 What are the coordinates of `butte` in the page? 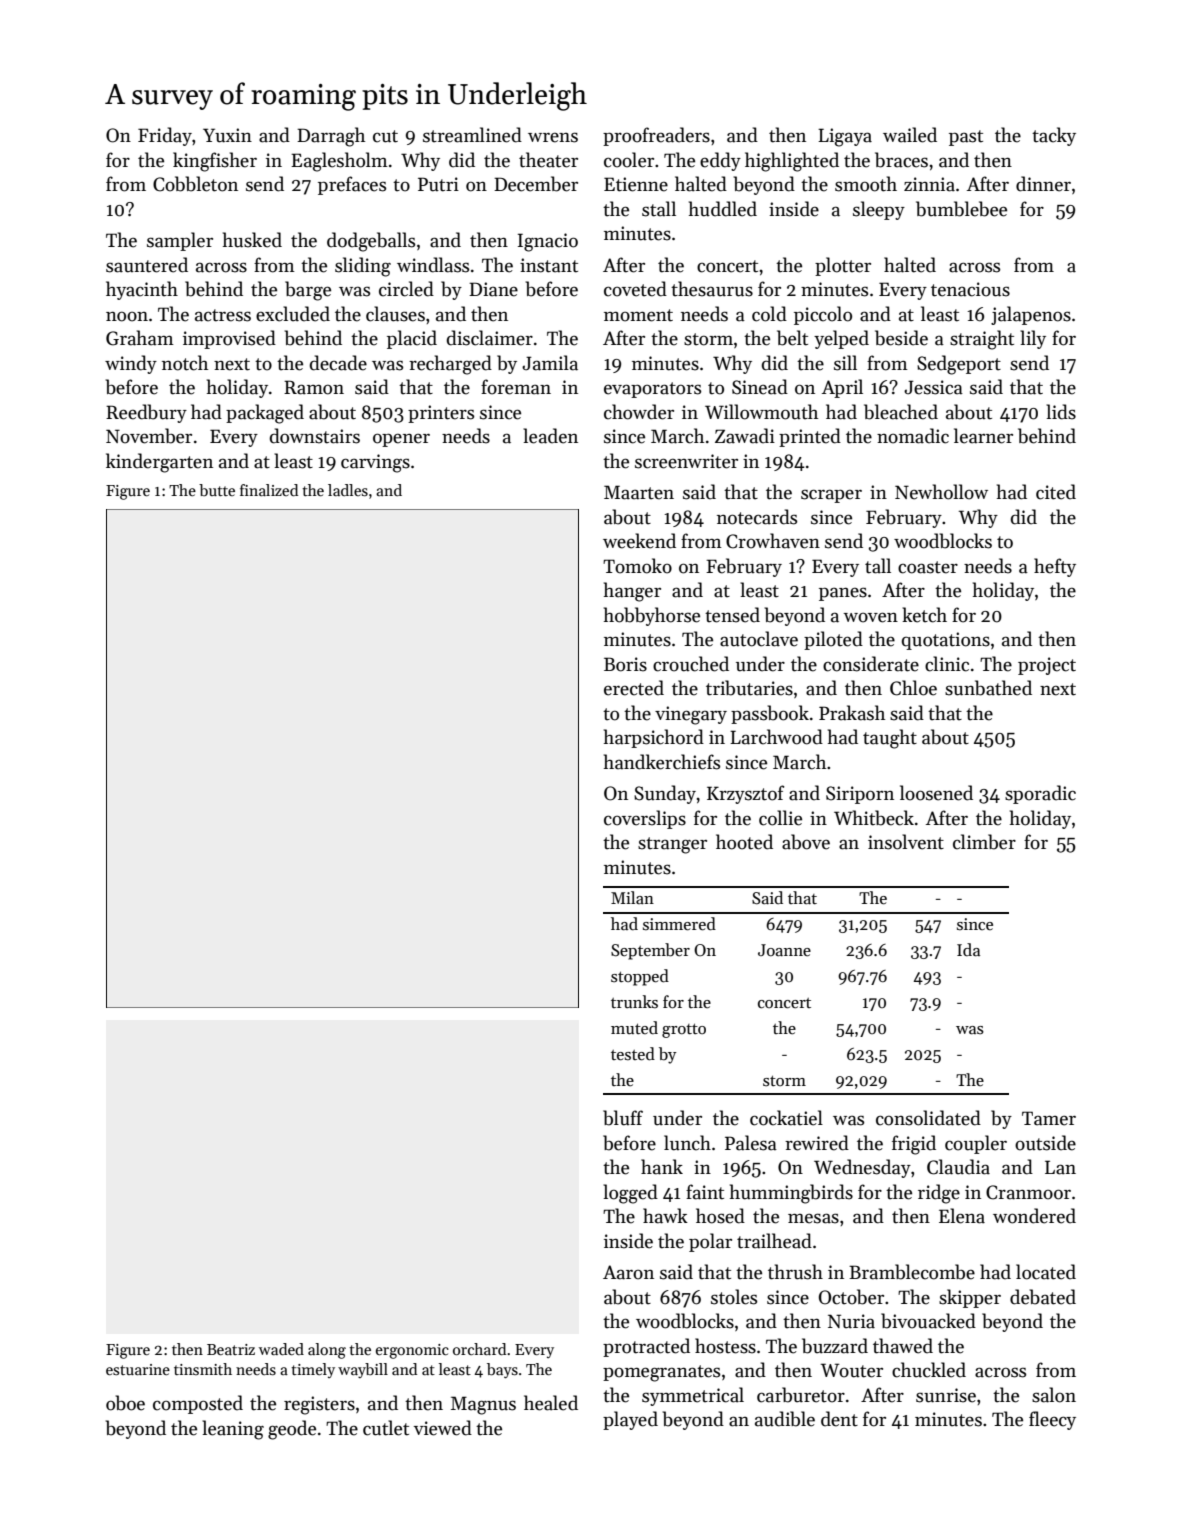 It's located at (217, 490).
